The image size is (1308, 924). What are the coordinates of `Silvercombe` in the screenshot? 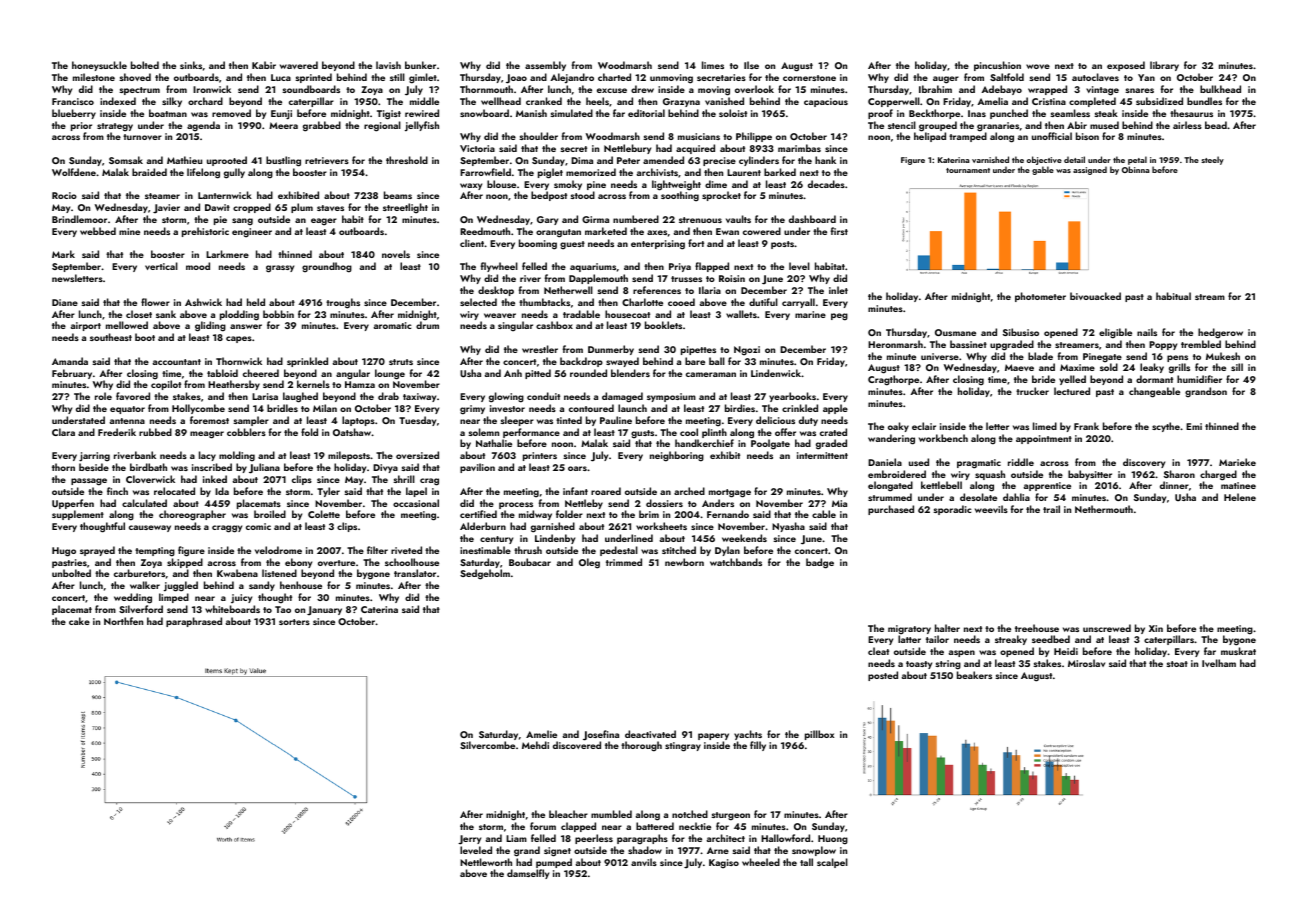 It's located at (487, 745).
